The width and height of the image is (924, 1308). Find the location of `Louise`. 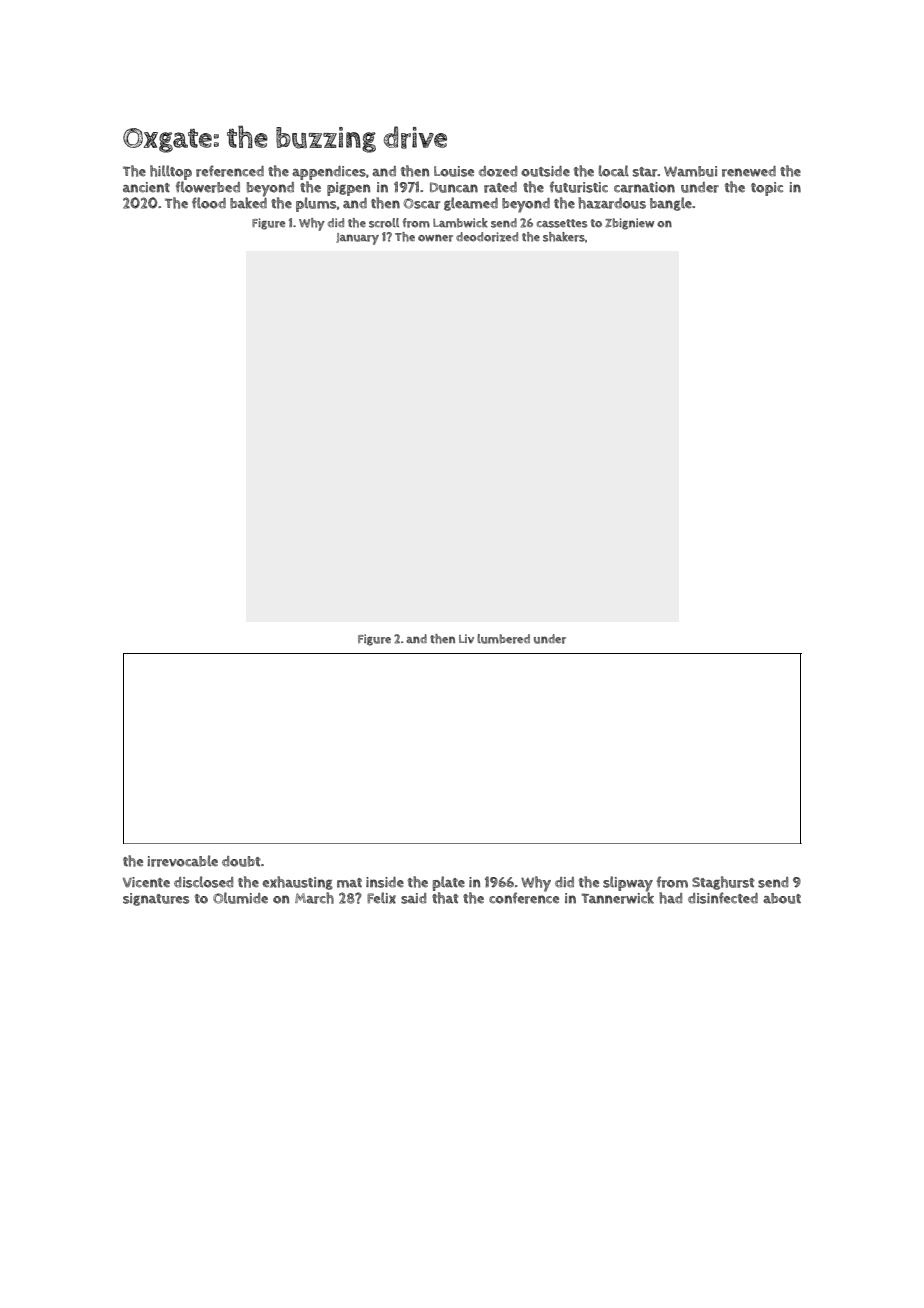

Louise is located at coordinates (454, 171).
